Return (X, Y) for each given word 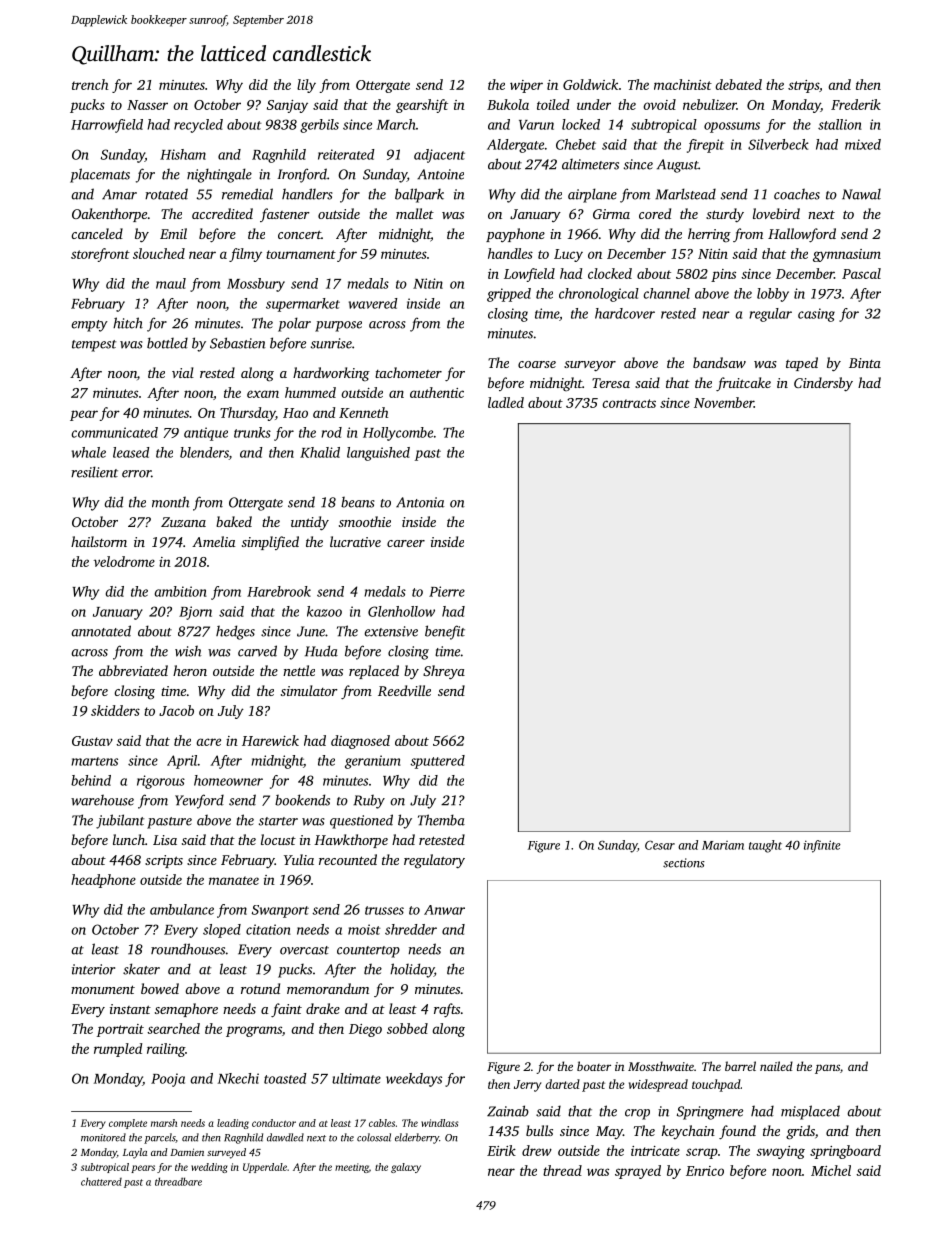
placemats (100, 175)
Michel (831, 1170)
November (724, 402)
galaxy (406, 1168)
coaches (797, 194)
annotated (101, 631)
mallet (415, 213)
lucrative (355, 541)
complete (128, 1124)
